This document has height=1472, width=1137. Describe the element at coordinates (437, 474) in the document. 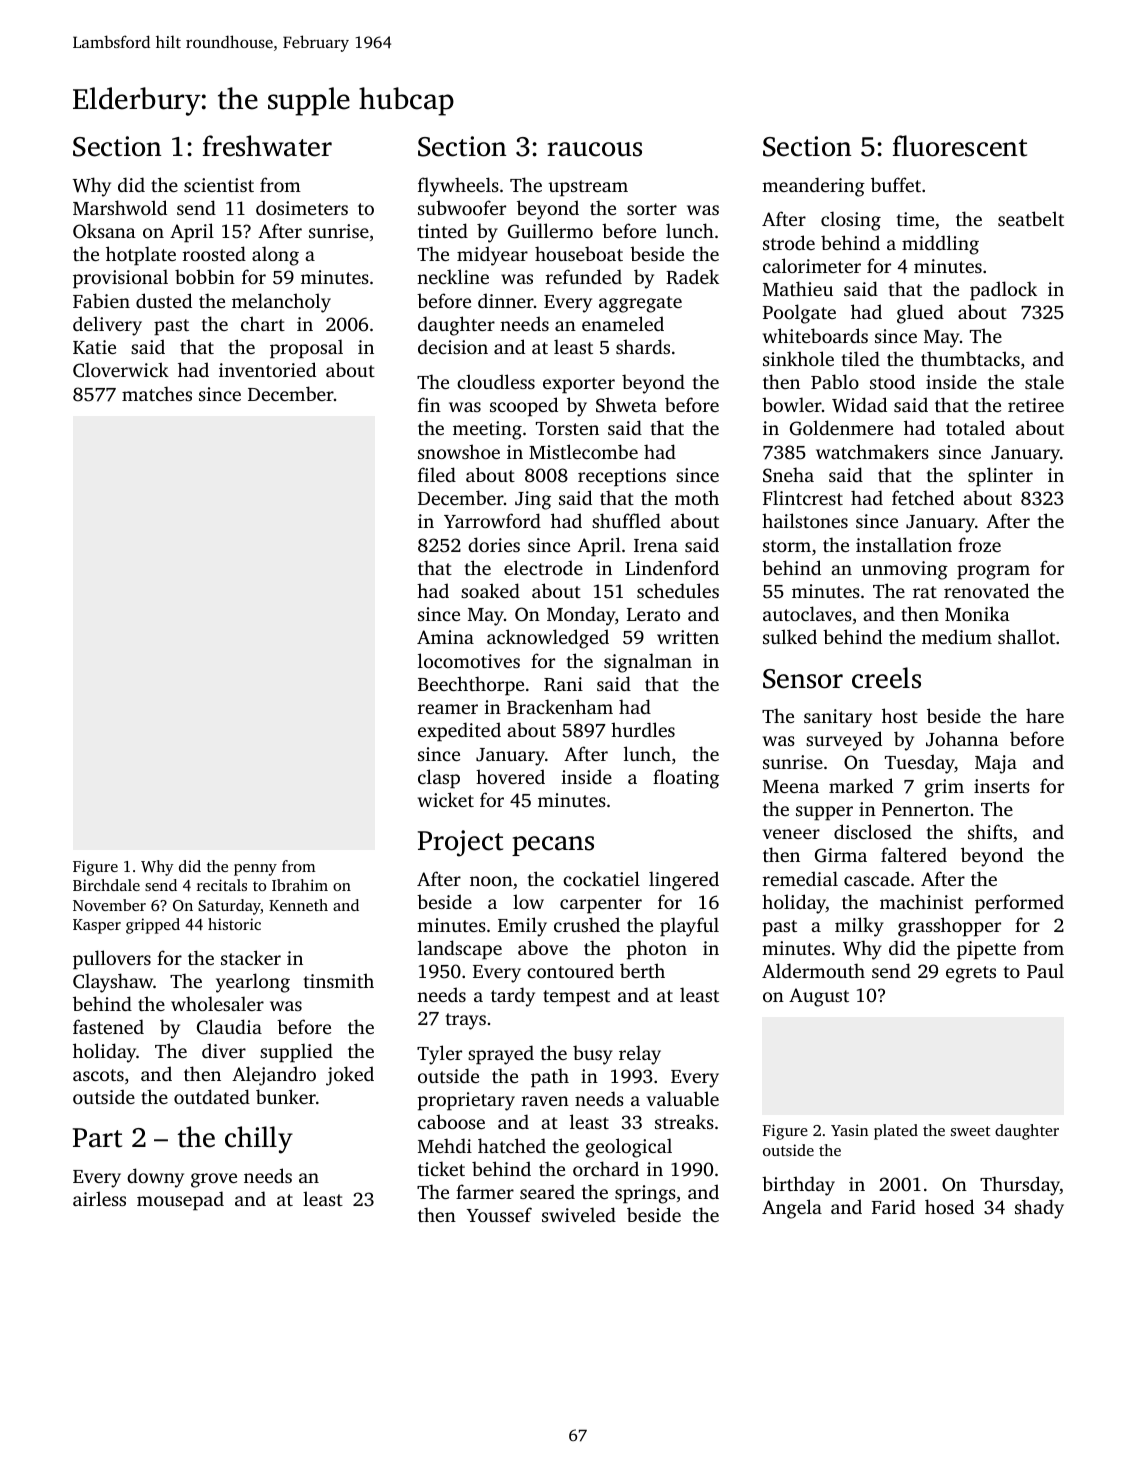

I see `filed` at that location.
